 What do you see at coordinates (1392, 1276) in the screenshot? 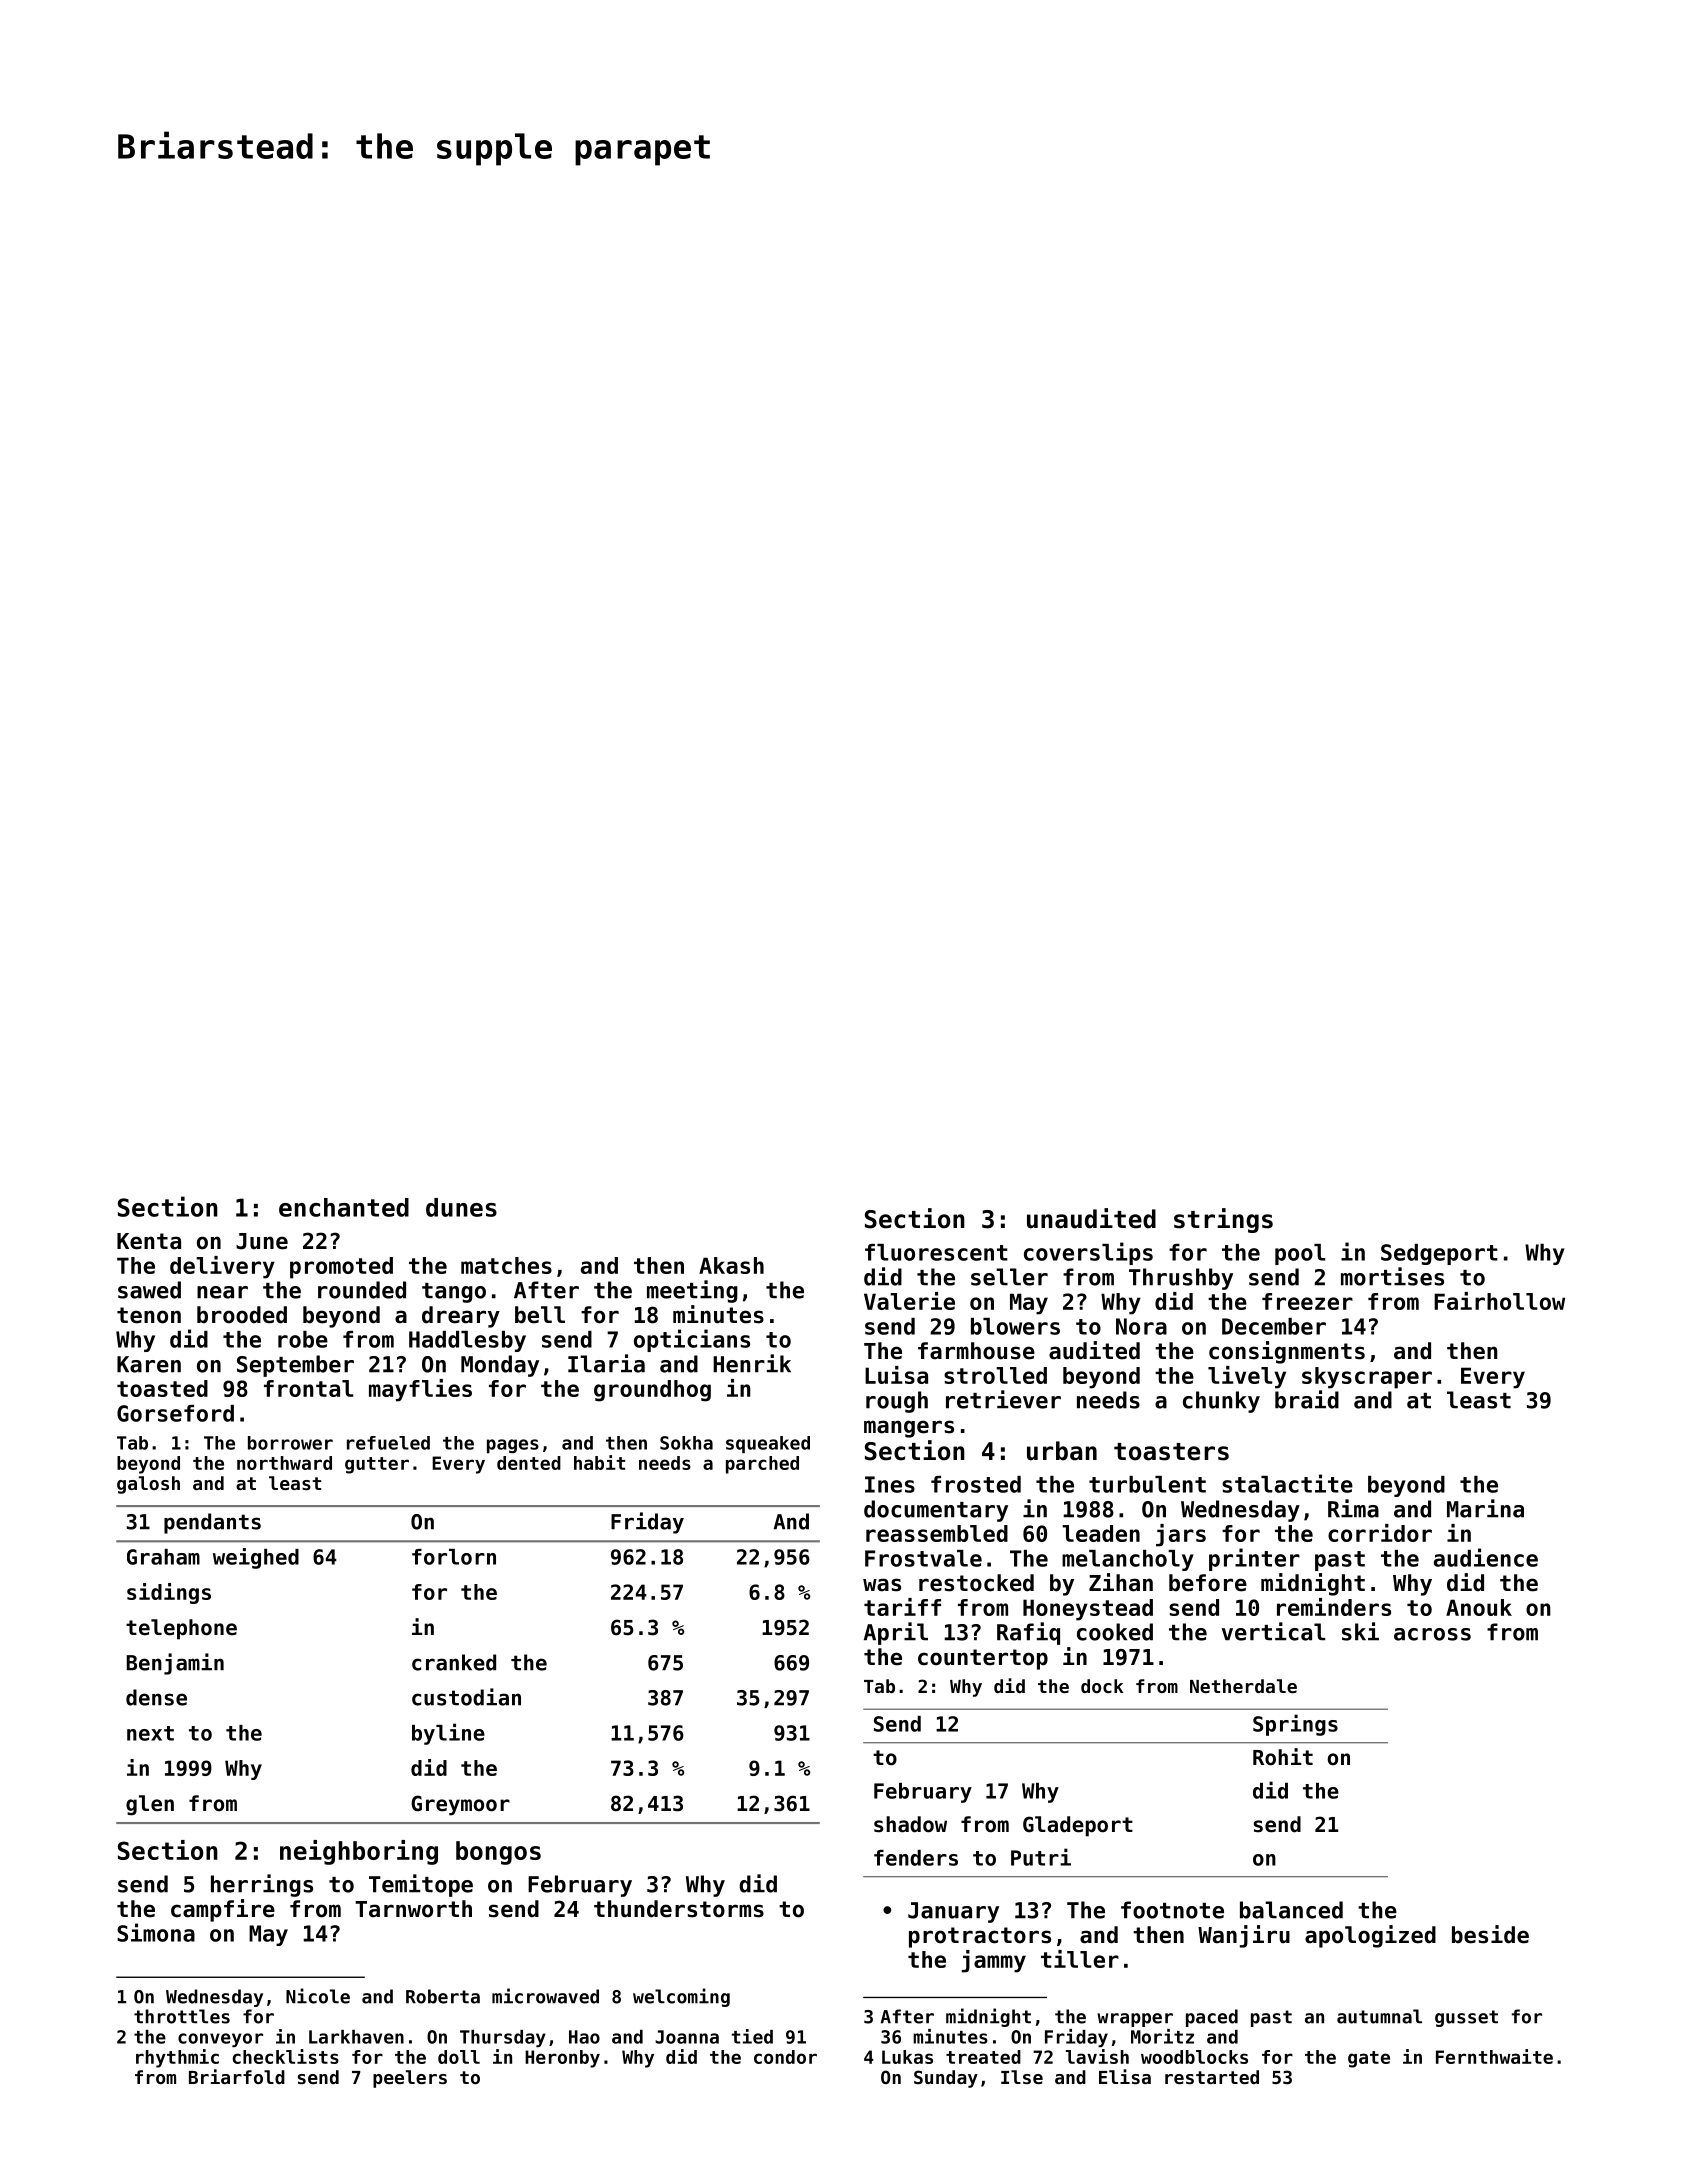
I see `mortises` at bounding box center [1392, 1276].
